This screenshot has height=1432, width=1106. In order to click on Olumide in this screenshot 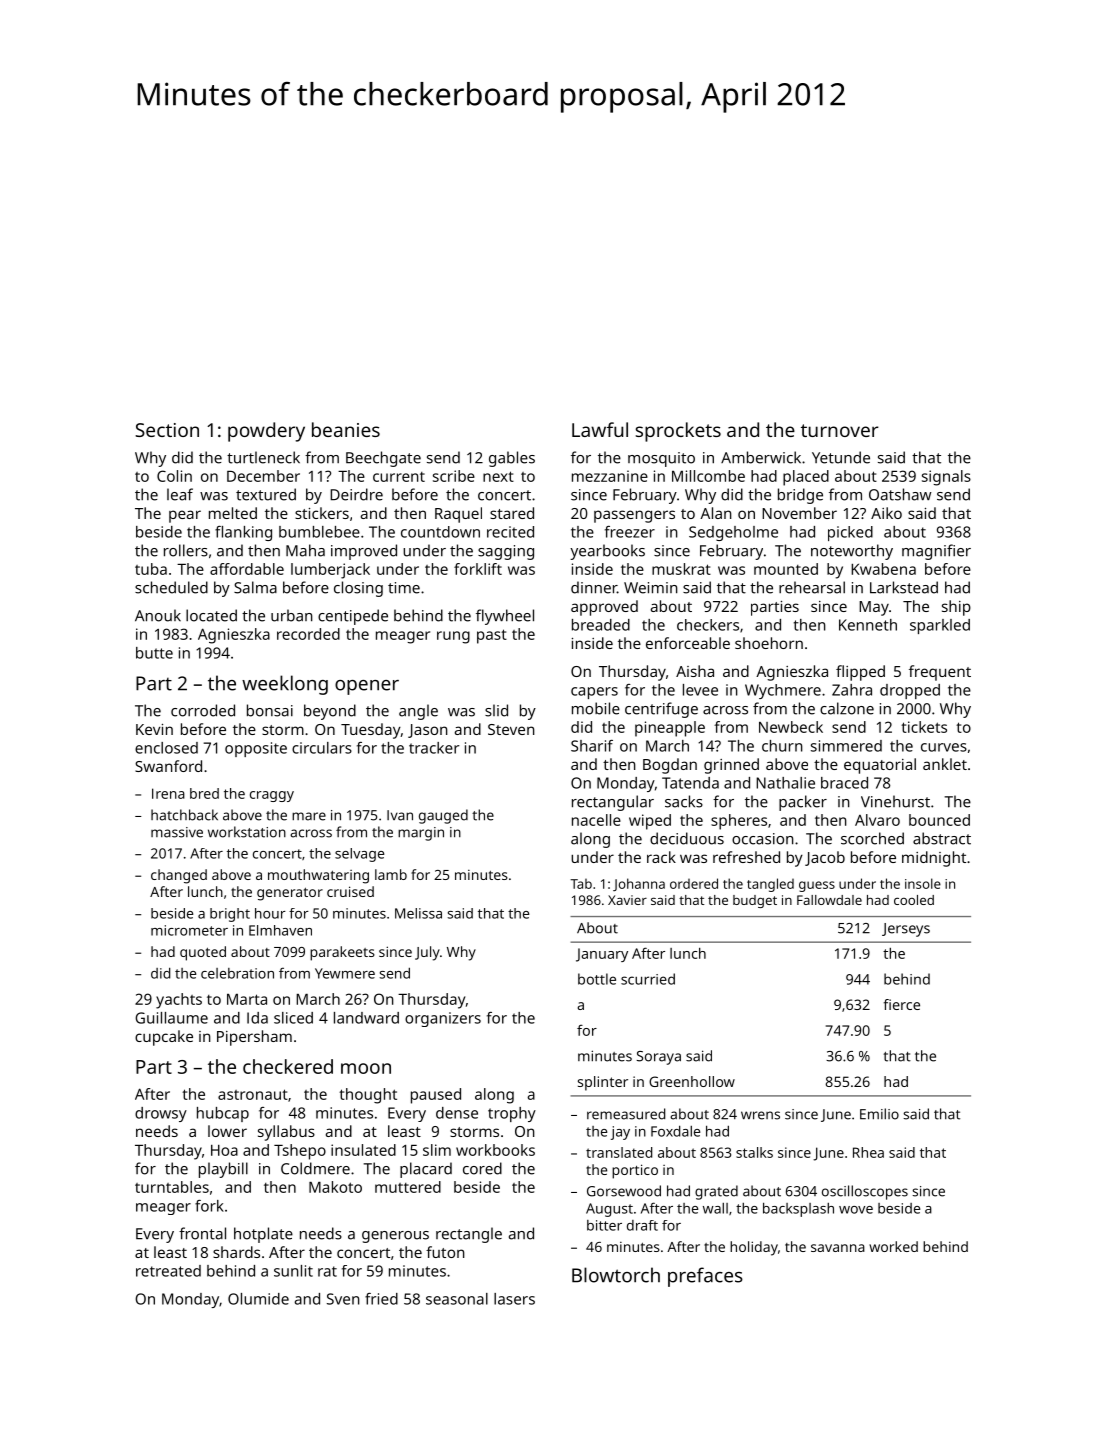, I will do `click(258, 1299)`.
